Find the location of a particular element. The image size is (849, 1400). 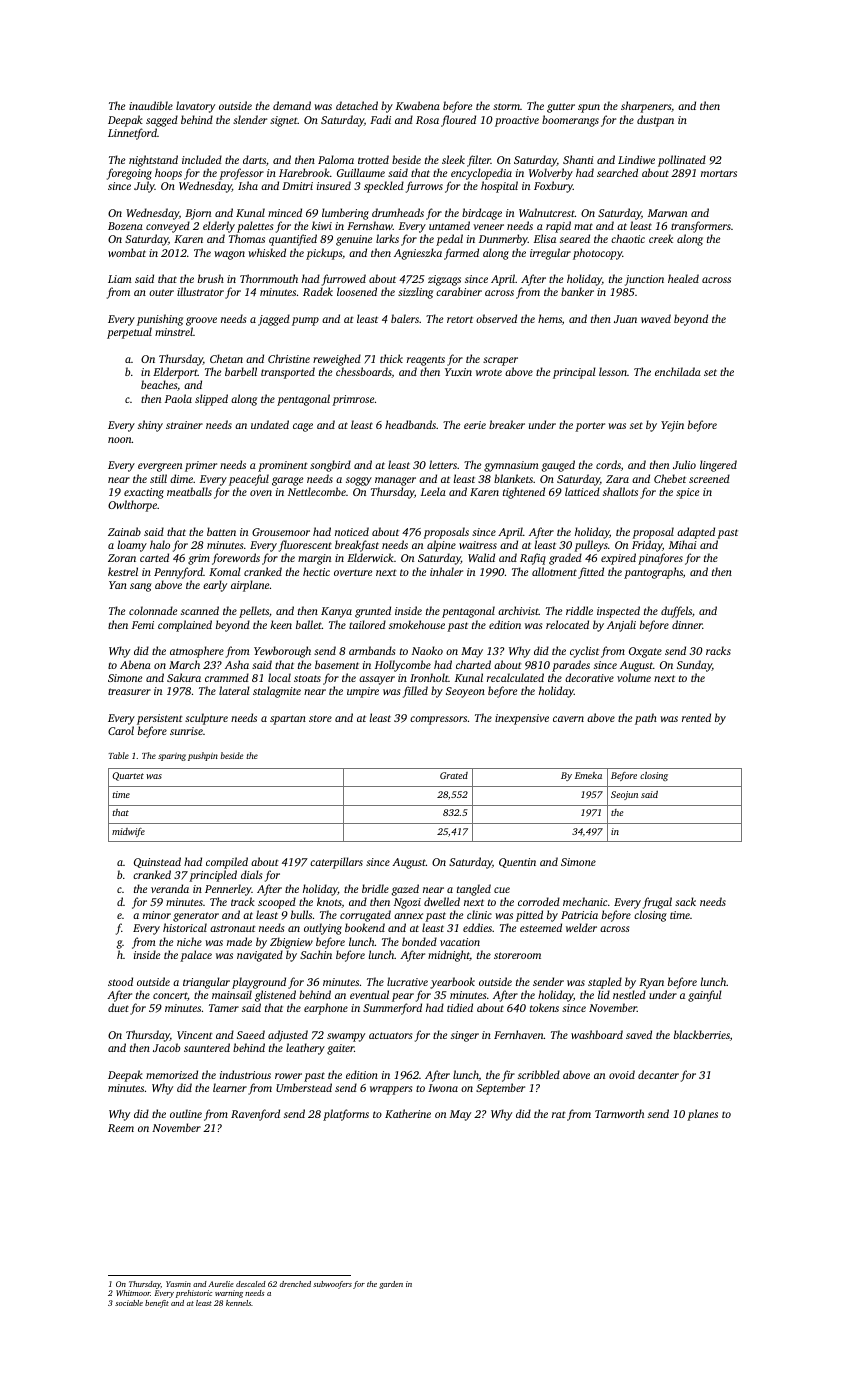

Yasmin is located at coordinates (178, 1284).
